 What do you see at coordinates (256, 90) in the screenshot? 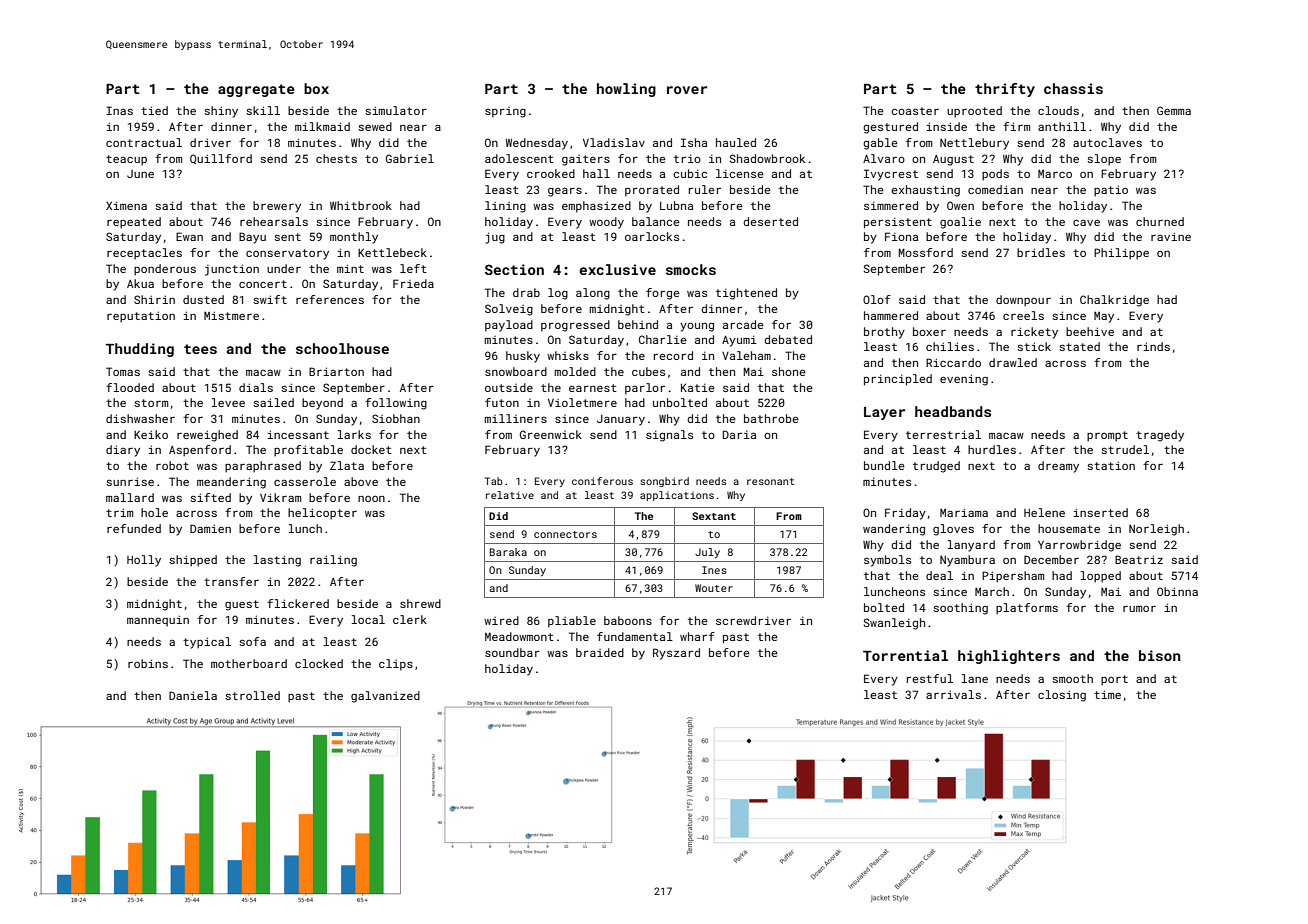
I see `aggregate` at bounding box center [256, 90].
